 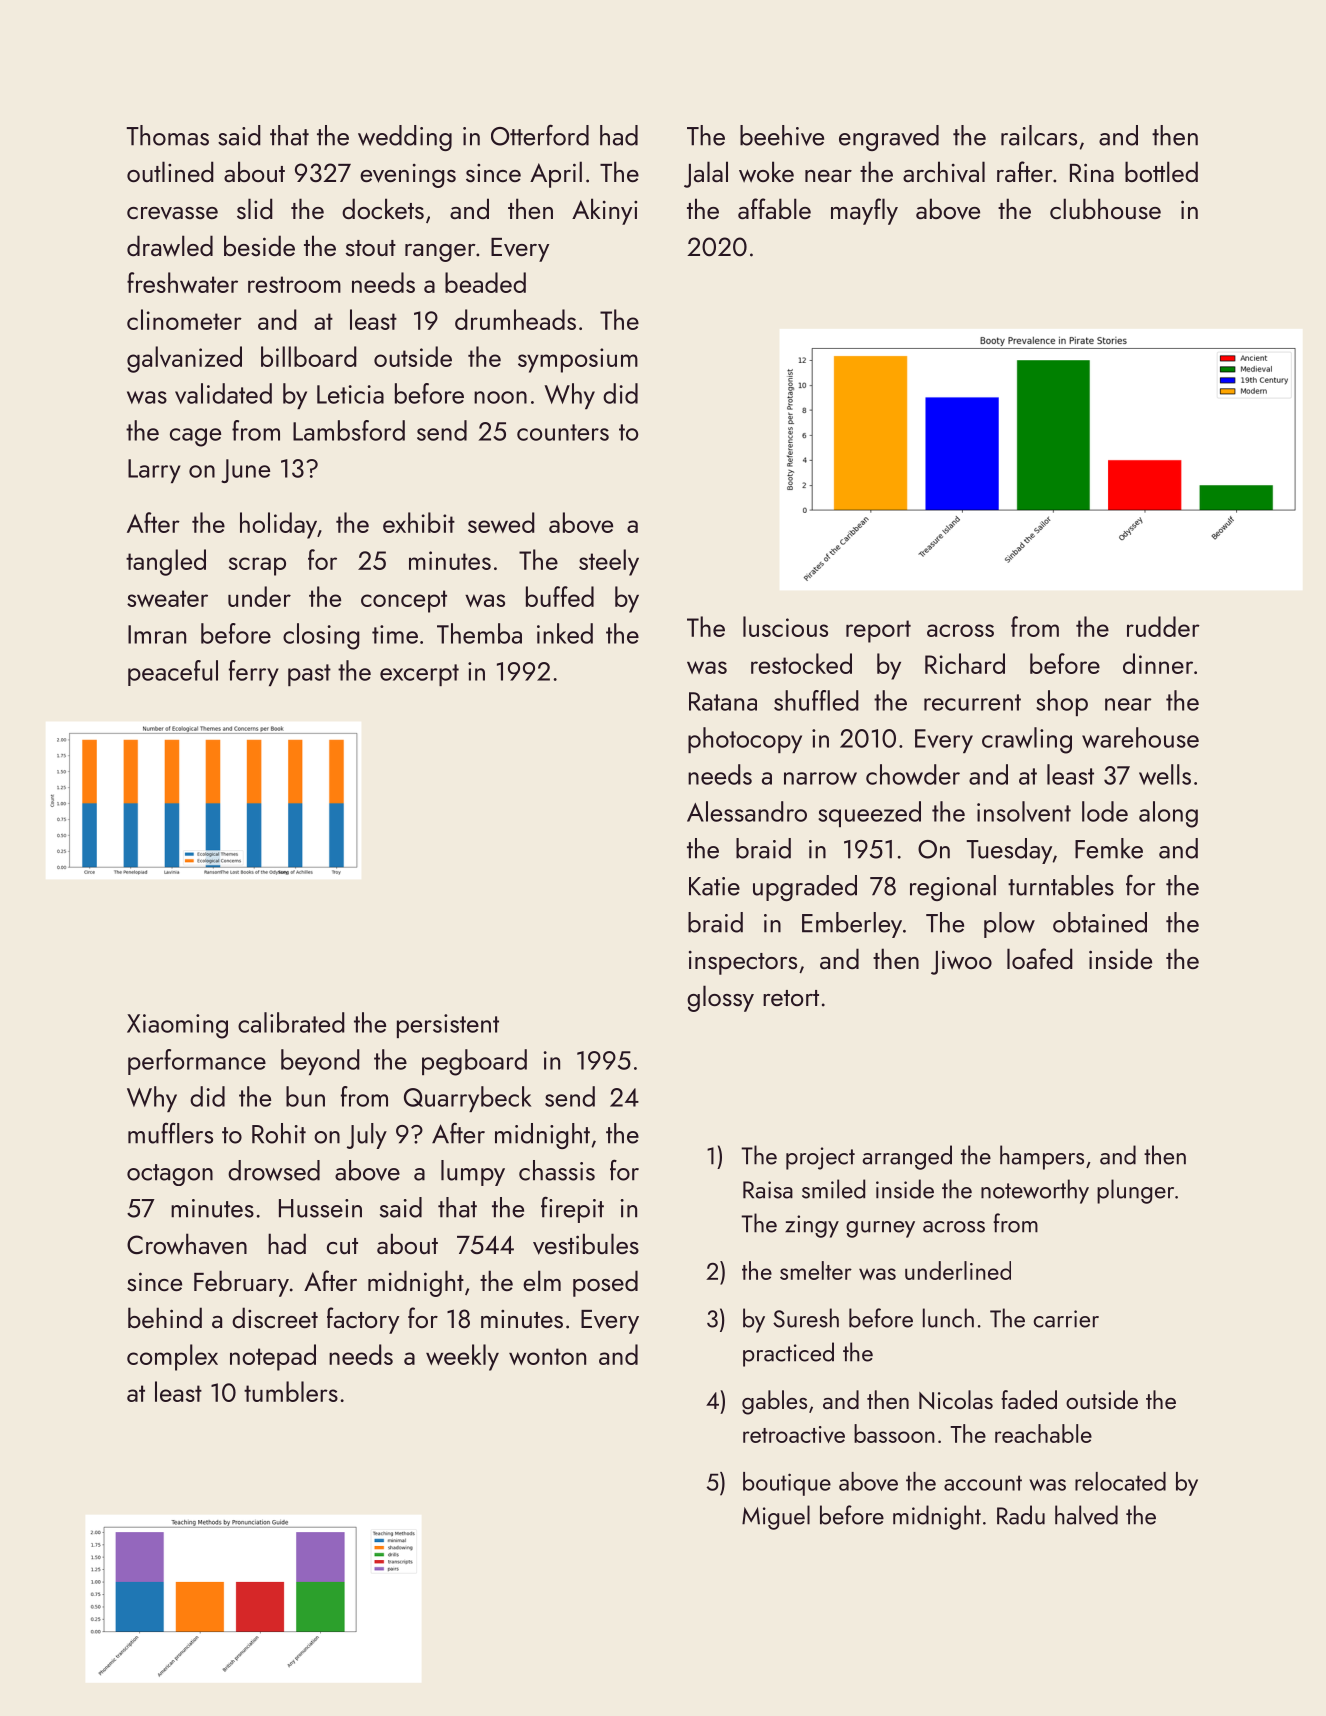 What do you see at coordinates (1161, 171) in the document?
I see `bottled` at bounding box center [1161, 171].
